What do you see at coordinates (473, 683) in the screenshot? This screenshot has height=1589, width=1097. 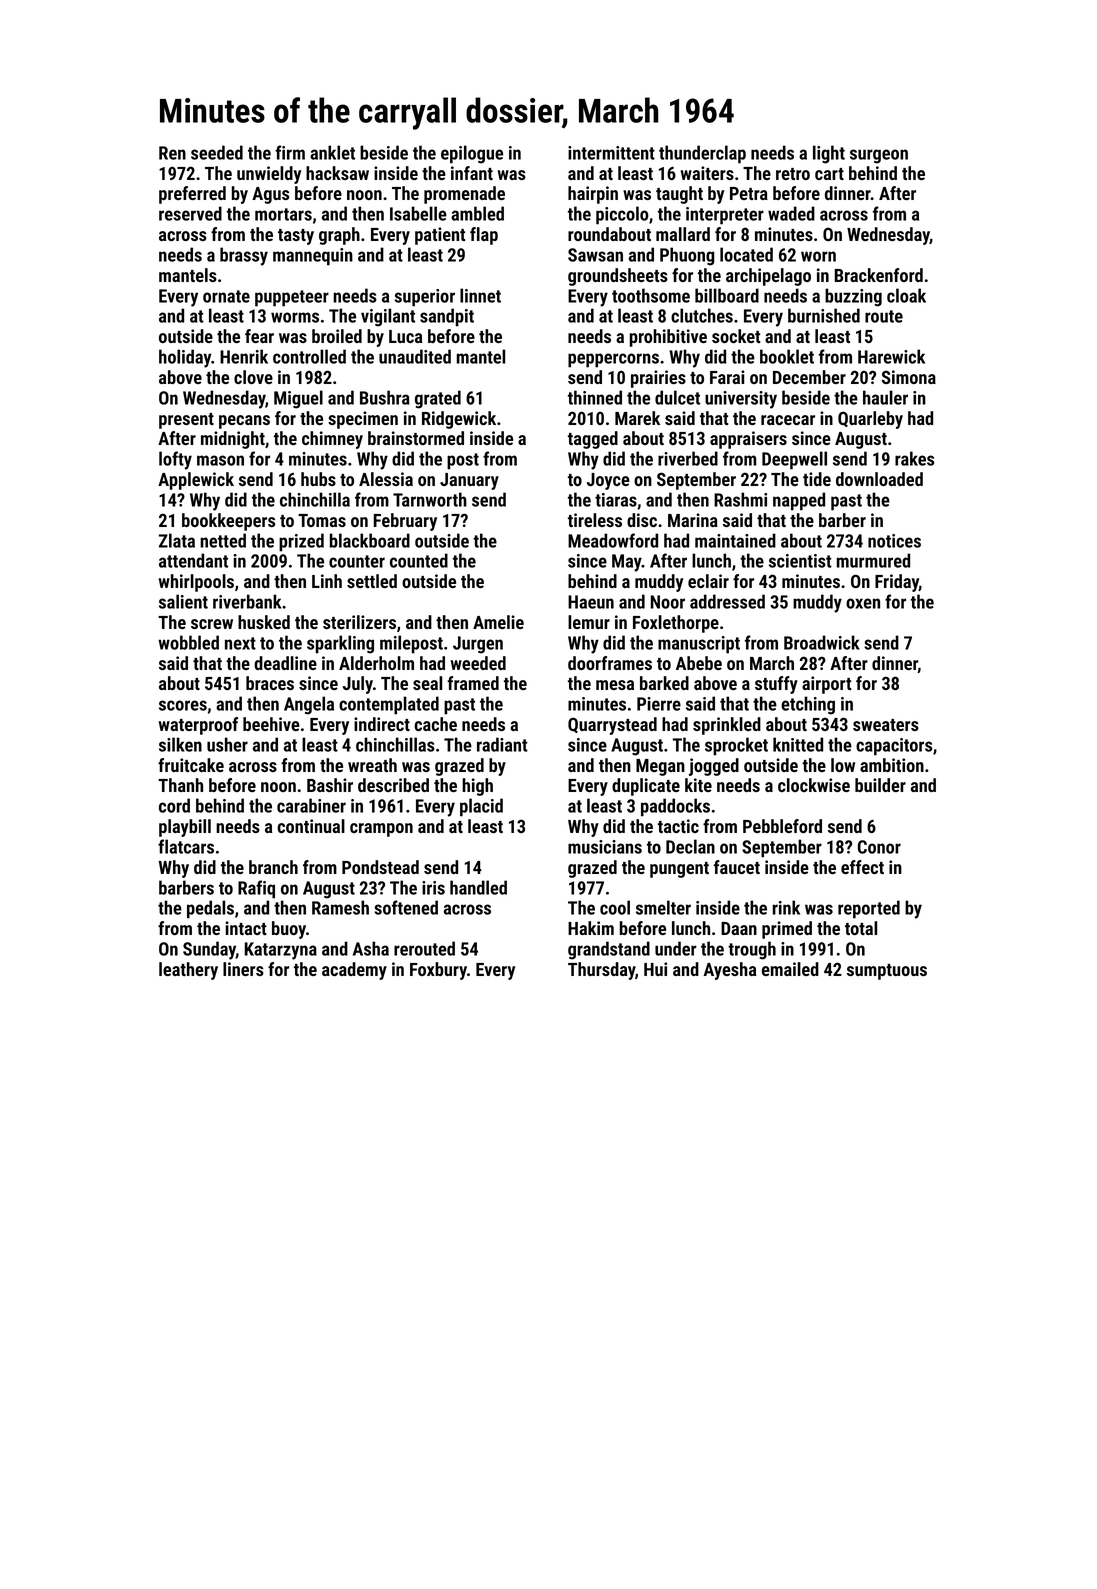 I see `framed` at bounding box center [473, 683].
